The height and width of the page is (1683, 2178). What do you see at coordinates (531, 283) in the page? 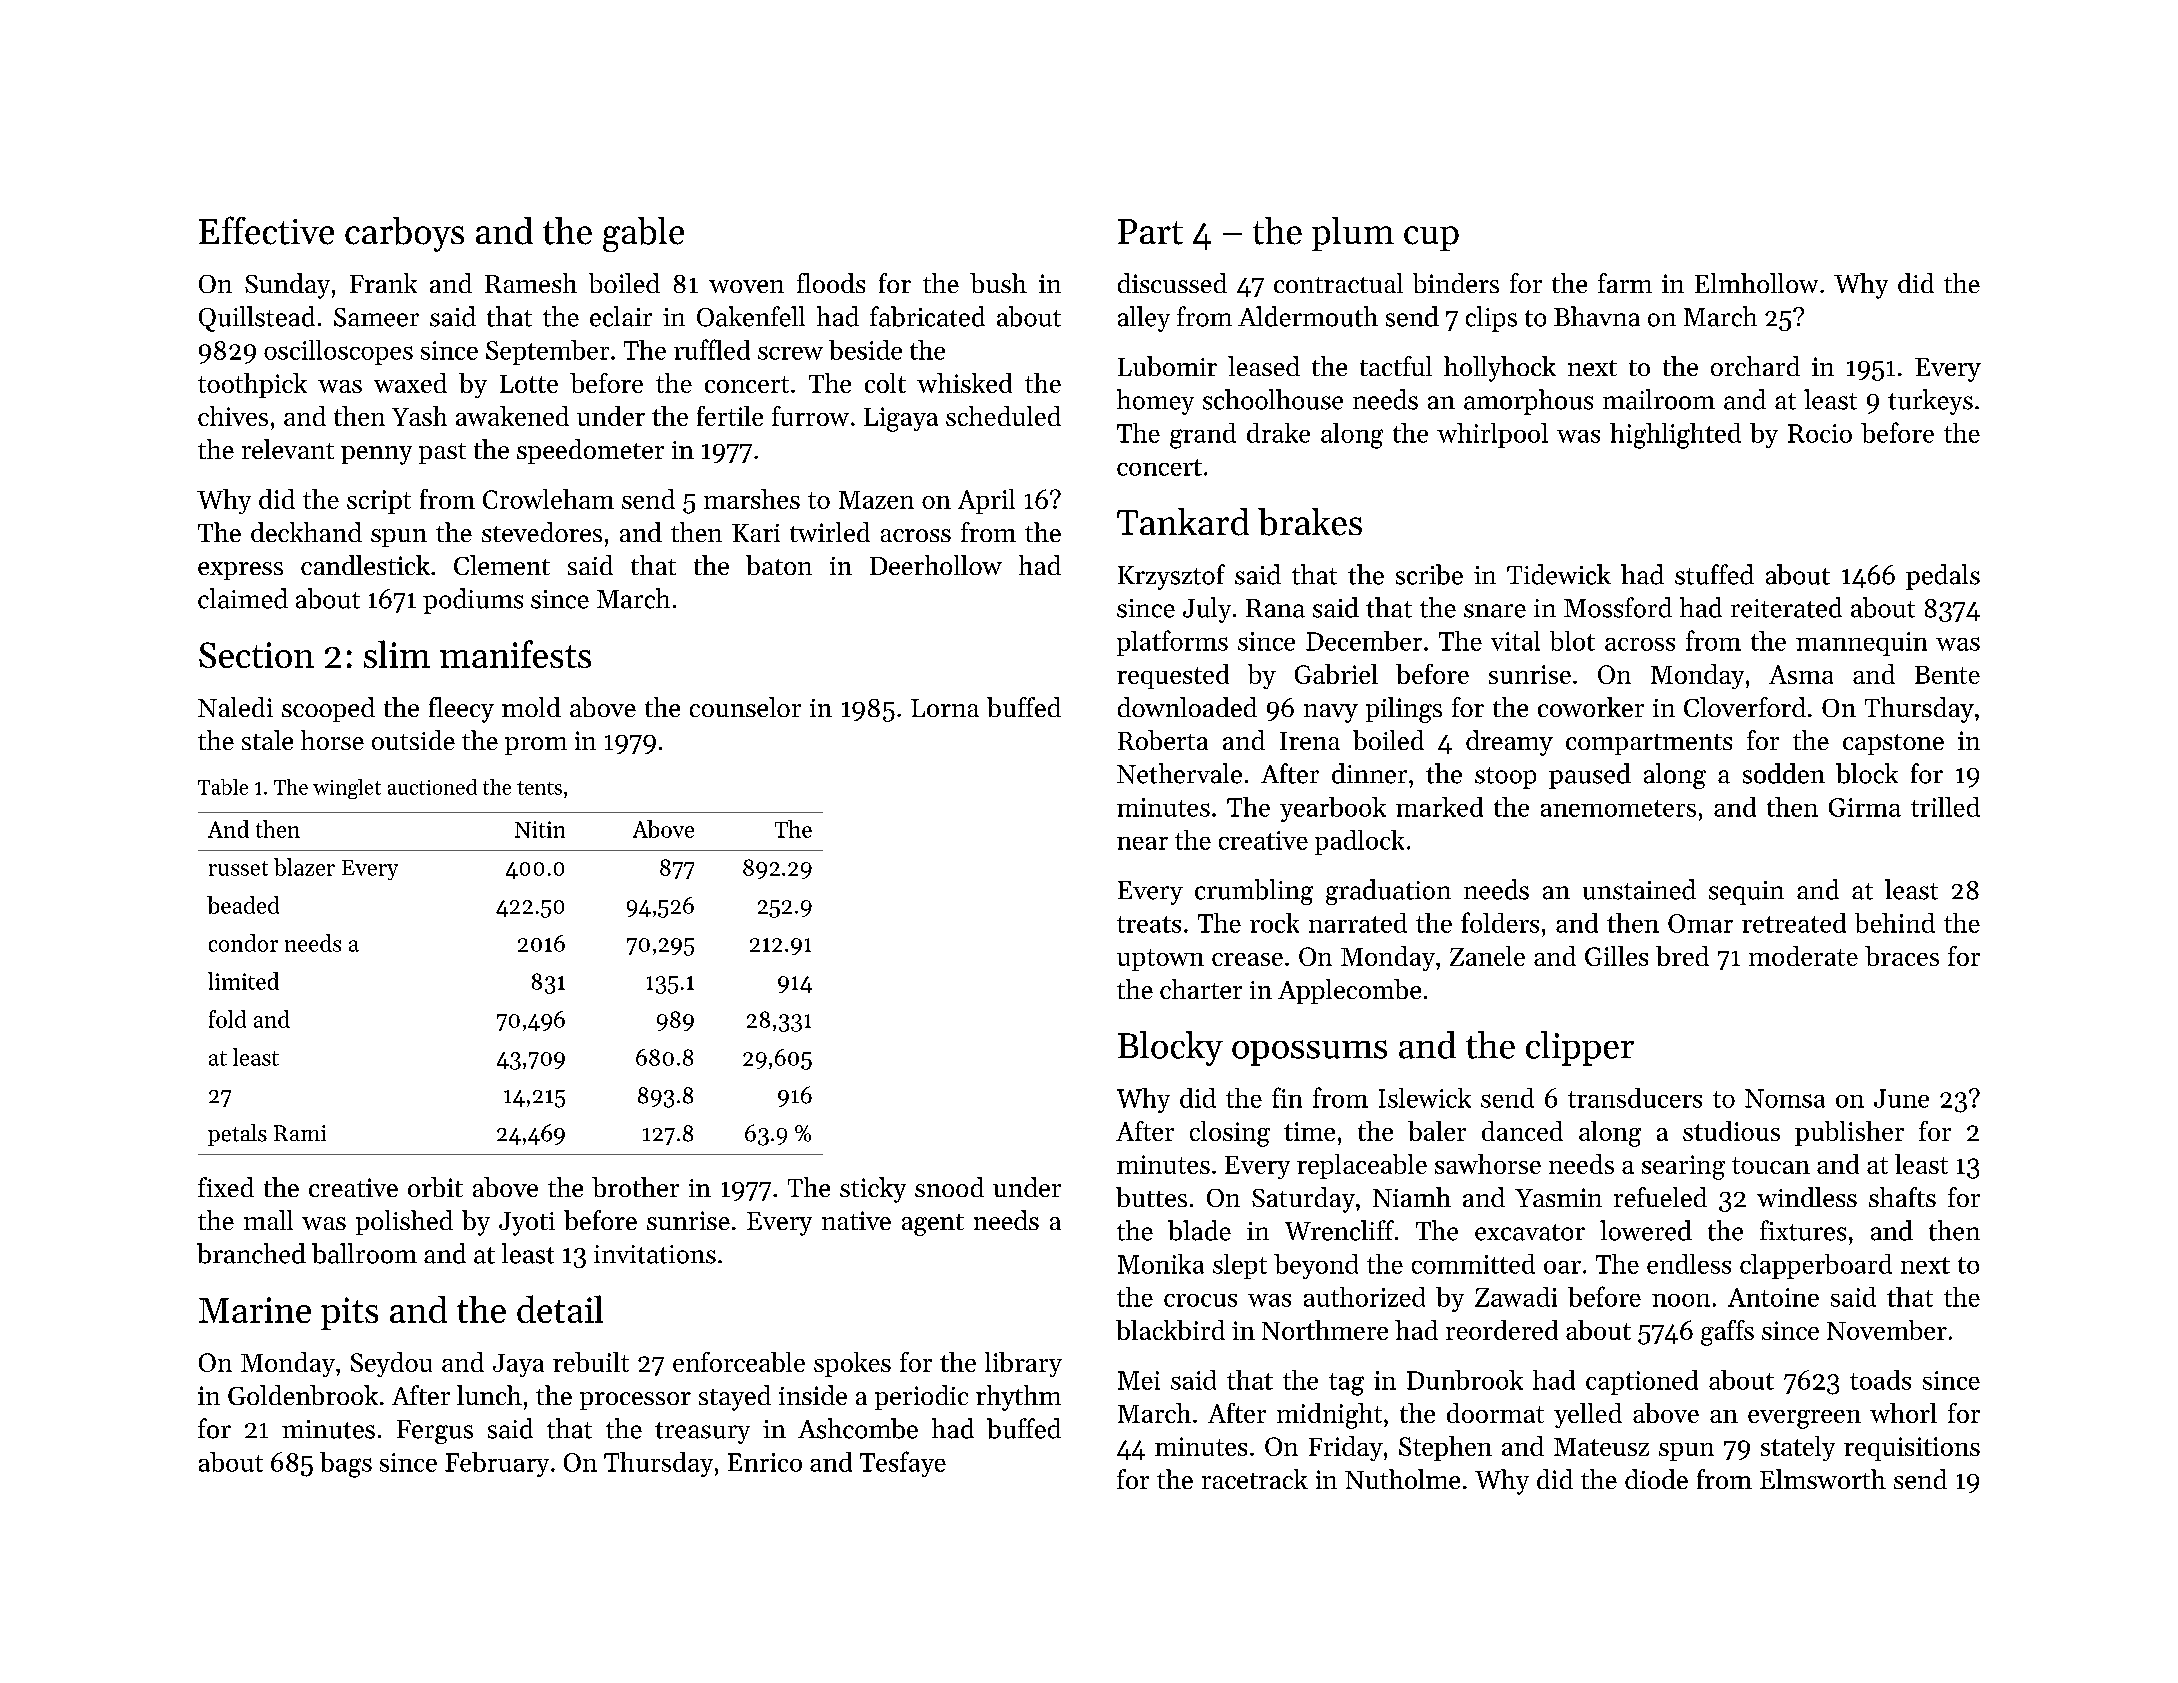
I see `Ramesh` at bounding box center [531, 283].
